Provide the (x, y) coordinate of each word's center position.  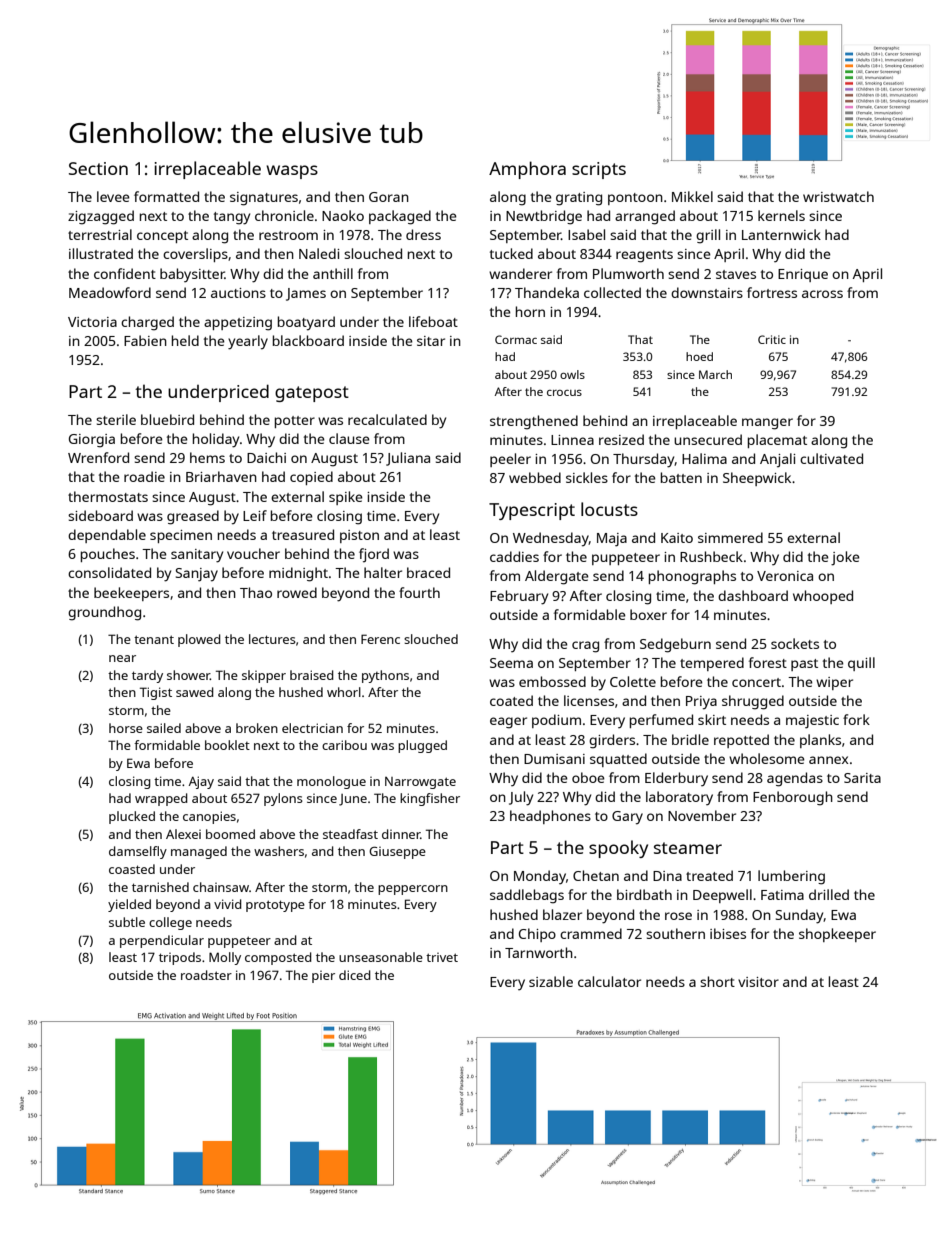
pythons (385, 676)
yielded (129, 905)
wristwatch (838, 196)
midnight (298, 574)
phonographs (692, 577)
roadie (144, 476)
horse (126, 728)
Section (98, 168)
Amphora (527, 170)
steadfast (350, 834)
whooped (823, 597)
